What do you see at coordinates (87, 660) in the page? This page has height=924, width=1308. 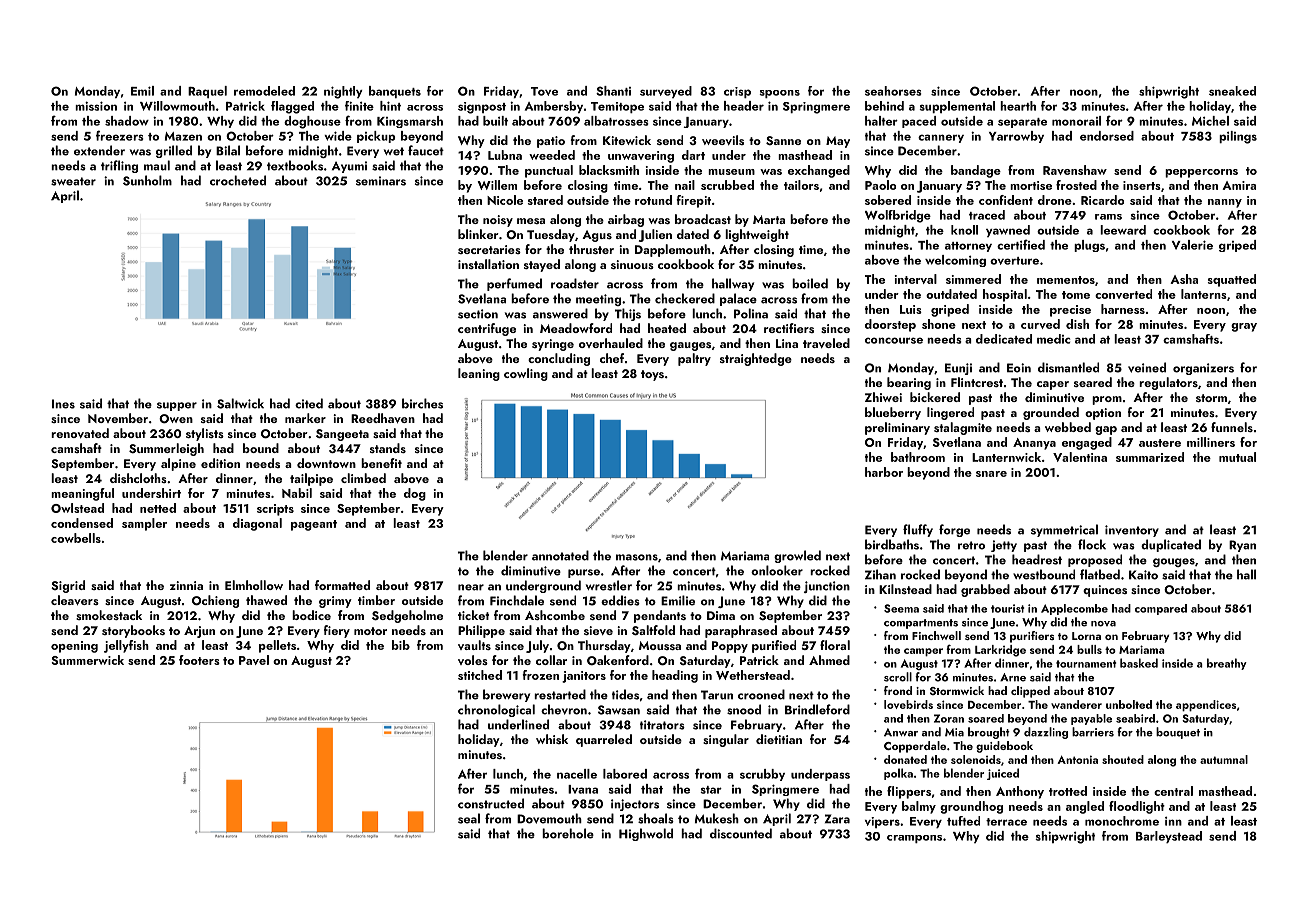 I see `Summerwick` at bounding box center [87, 660].
